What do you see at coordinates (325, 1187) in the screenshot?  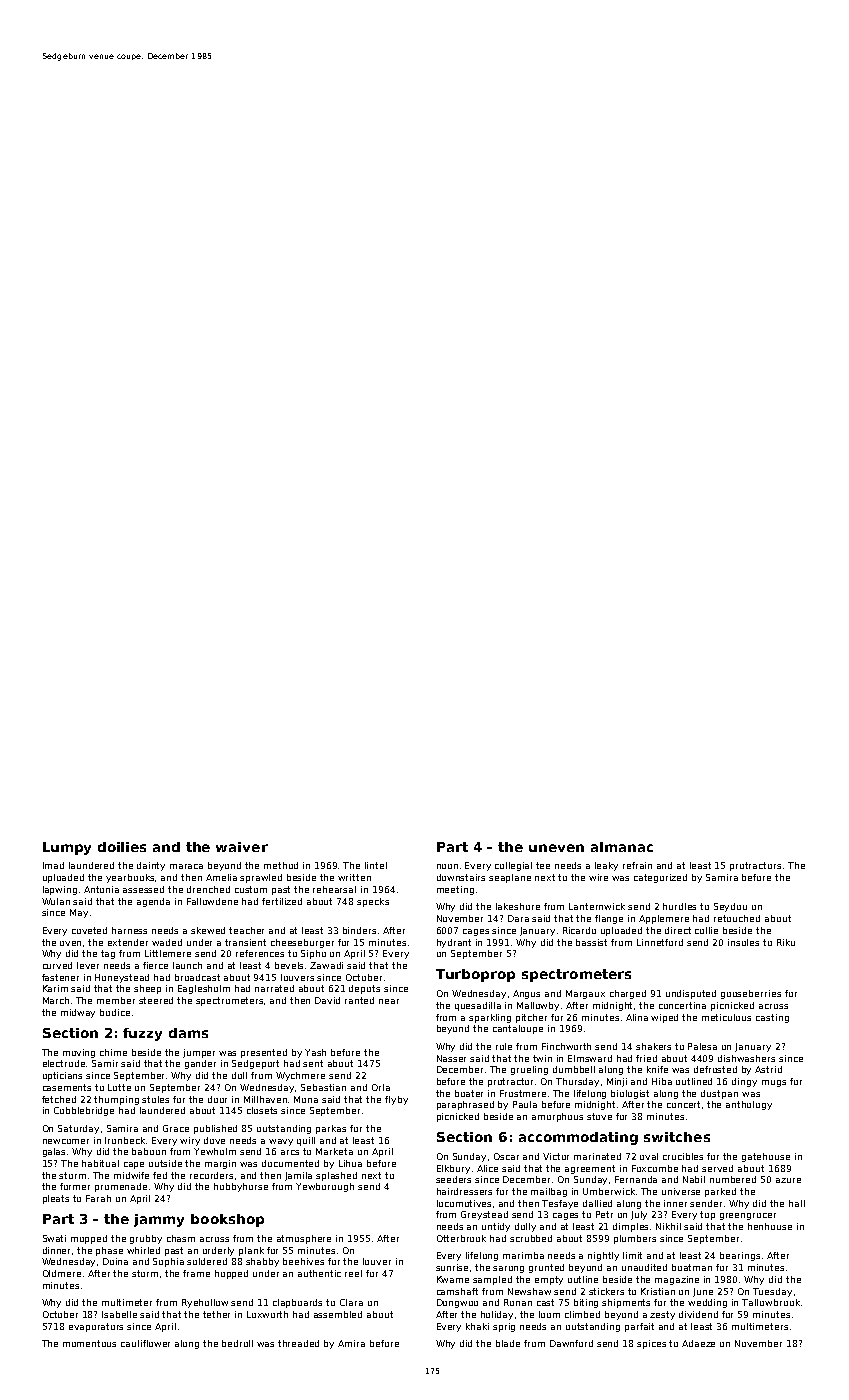 I see `Yewborough` at bounding box center [325, 1187].
